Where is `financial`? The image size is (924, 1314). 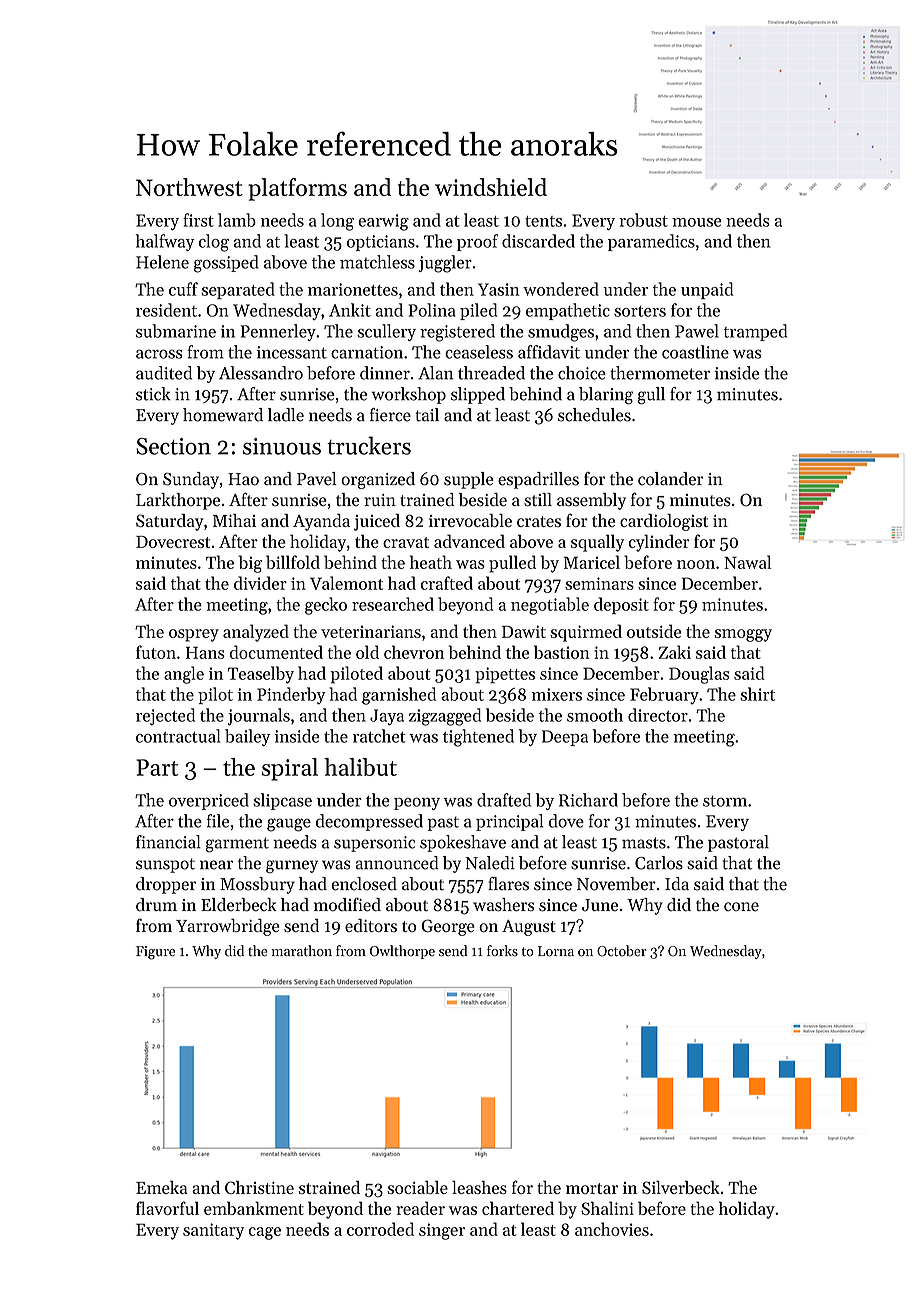
financial is located at coordinates (168, 842).
